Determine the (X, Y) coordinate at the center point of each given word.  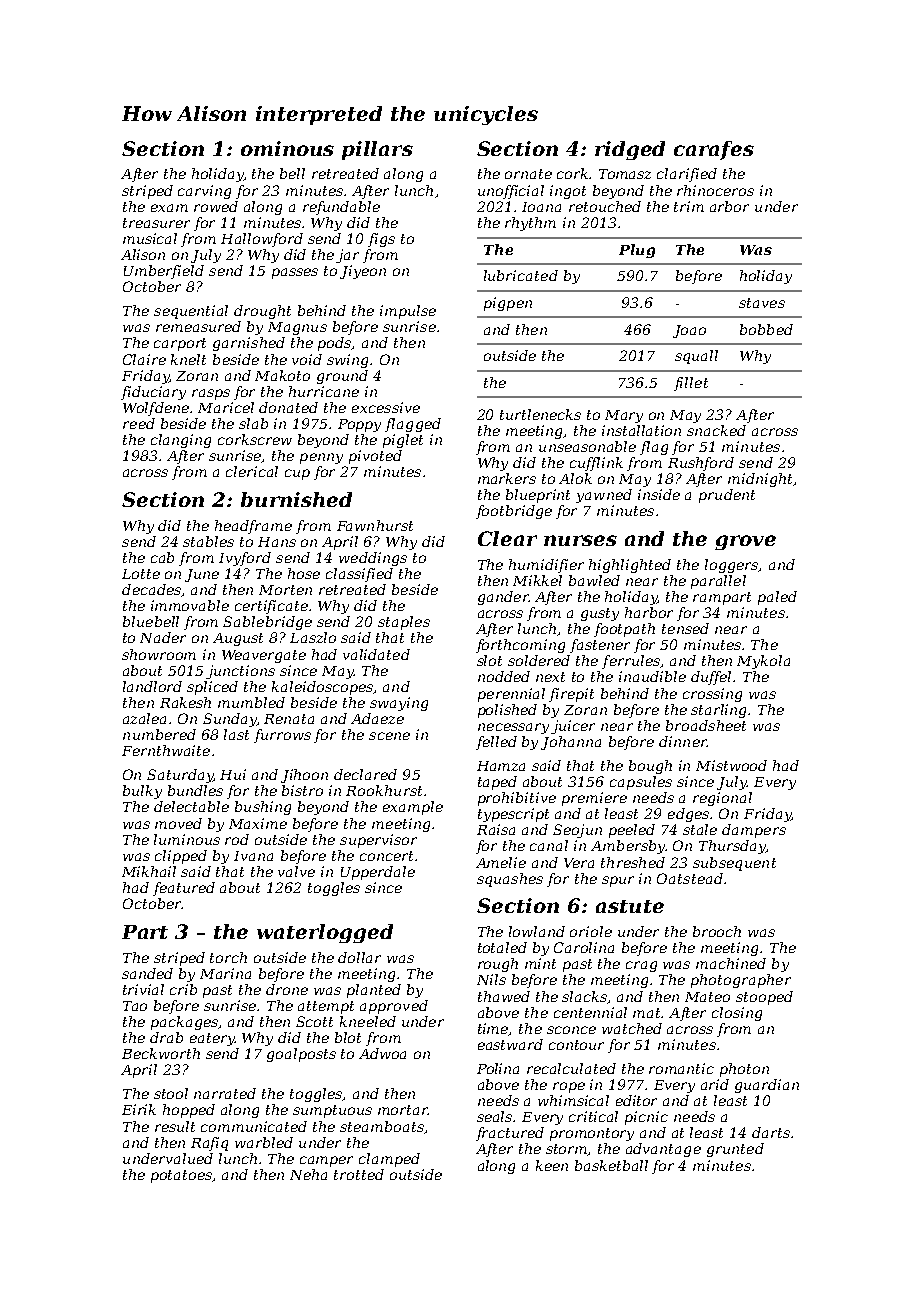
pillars (377, 150)
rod (237, 839)
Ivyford (245, 559)
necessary (513, 728)
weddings (373, 559)
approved (394, 1007)
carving (204, 192)
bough (650, 767)
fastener (600, 646)
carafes (714, 150)
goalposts (301, 1055)
